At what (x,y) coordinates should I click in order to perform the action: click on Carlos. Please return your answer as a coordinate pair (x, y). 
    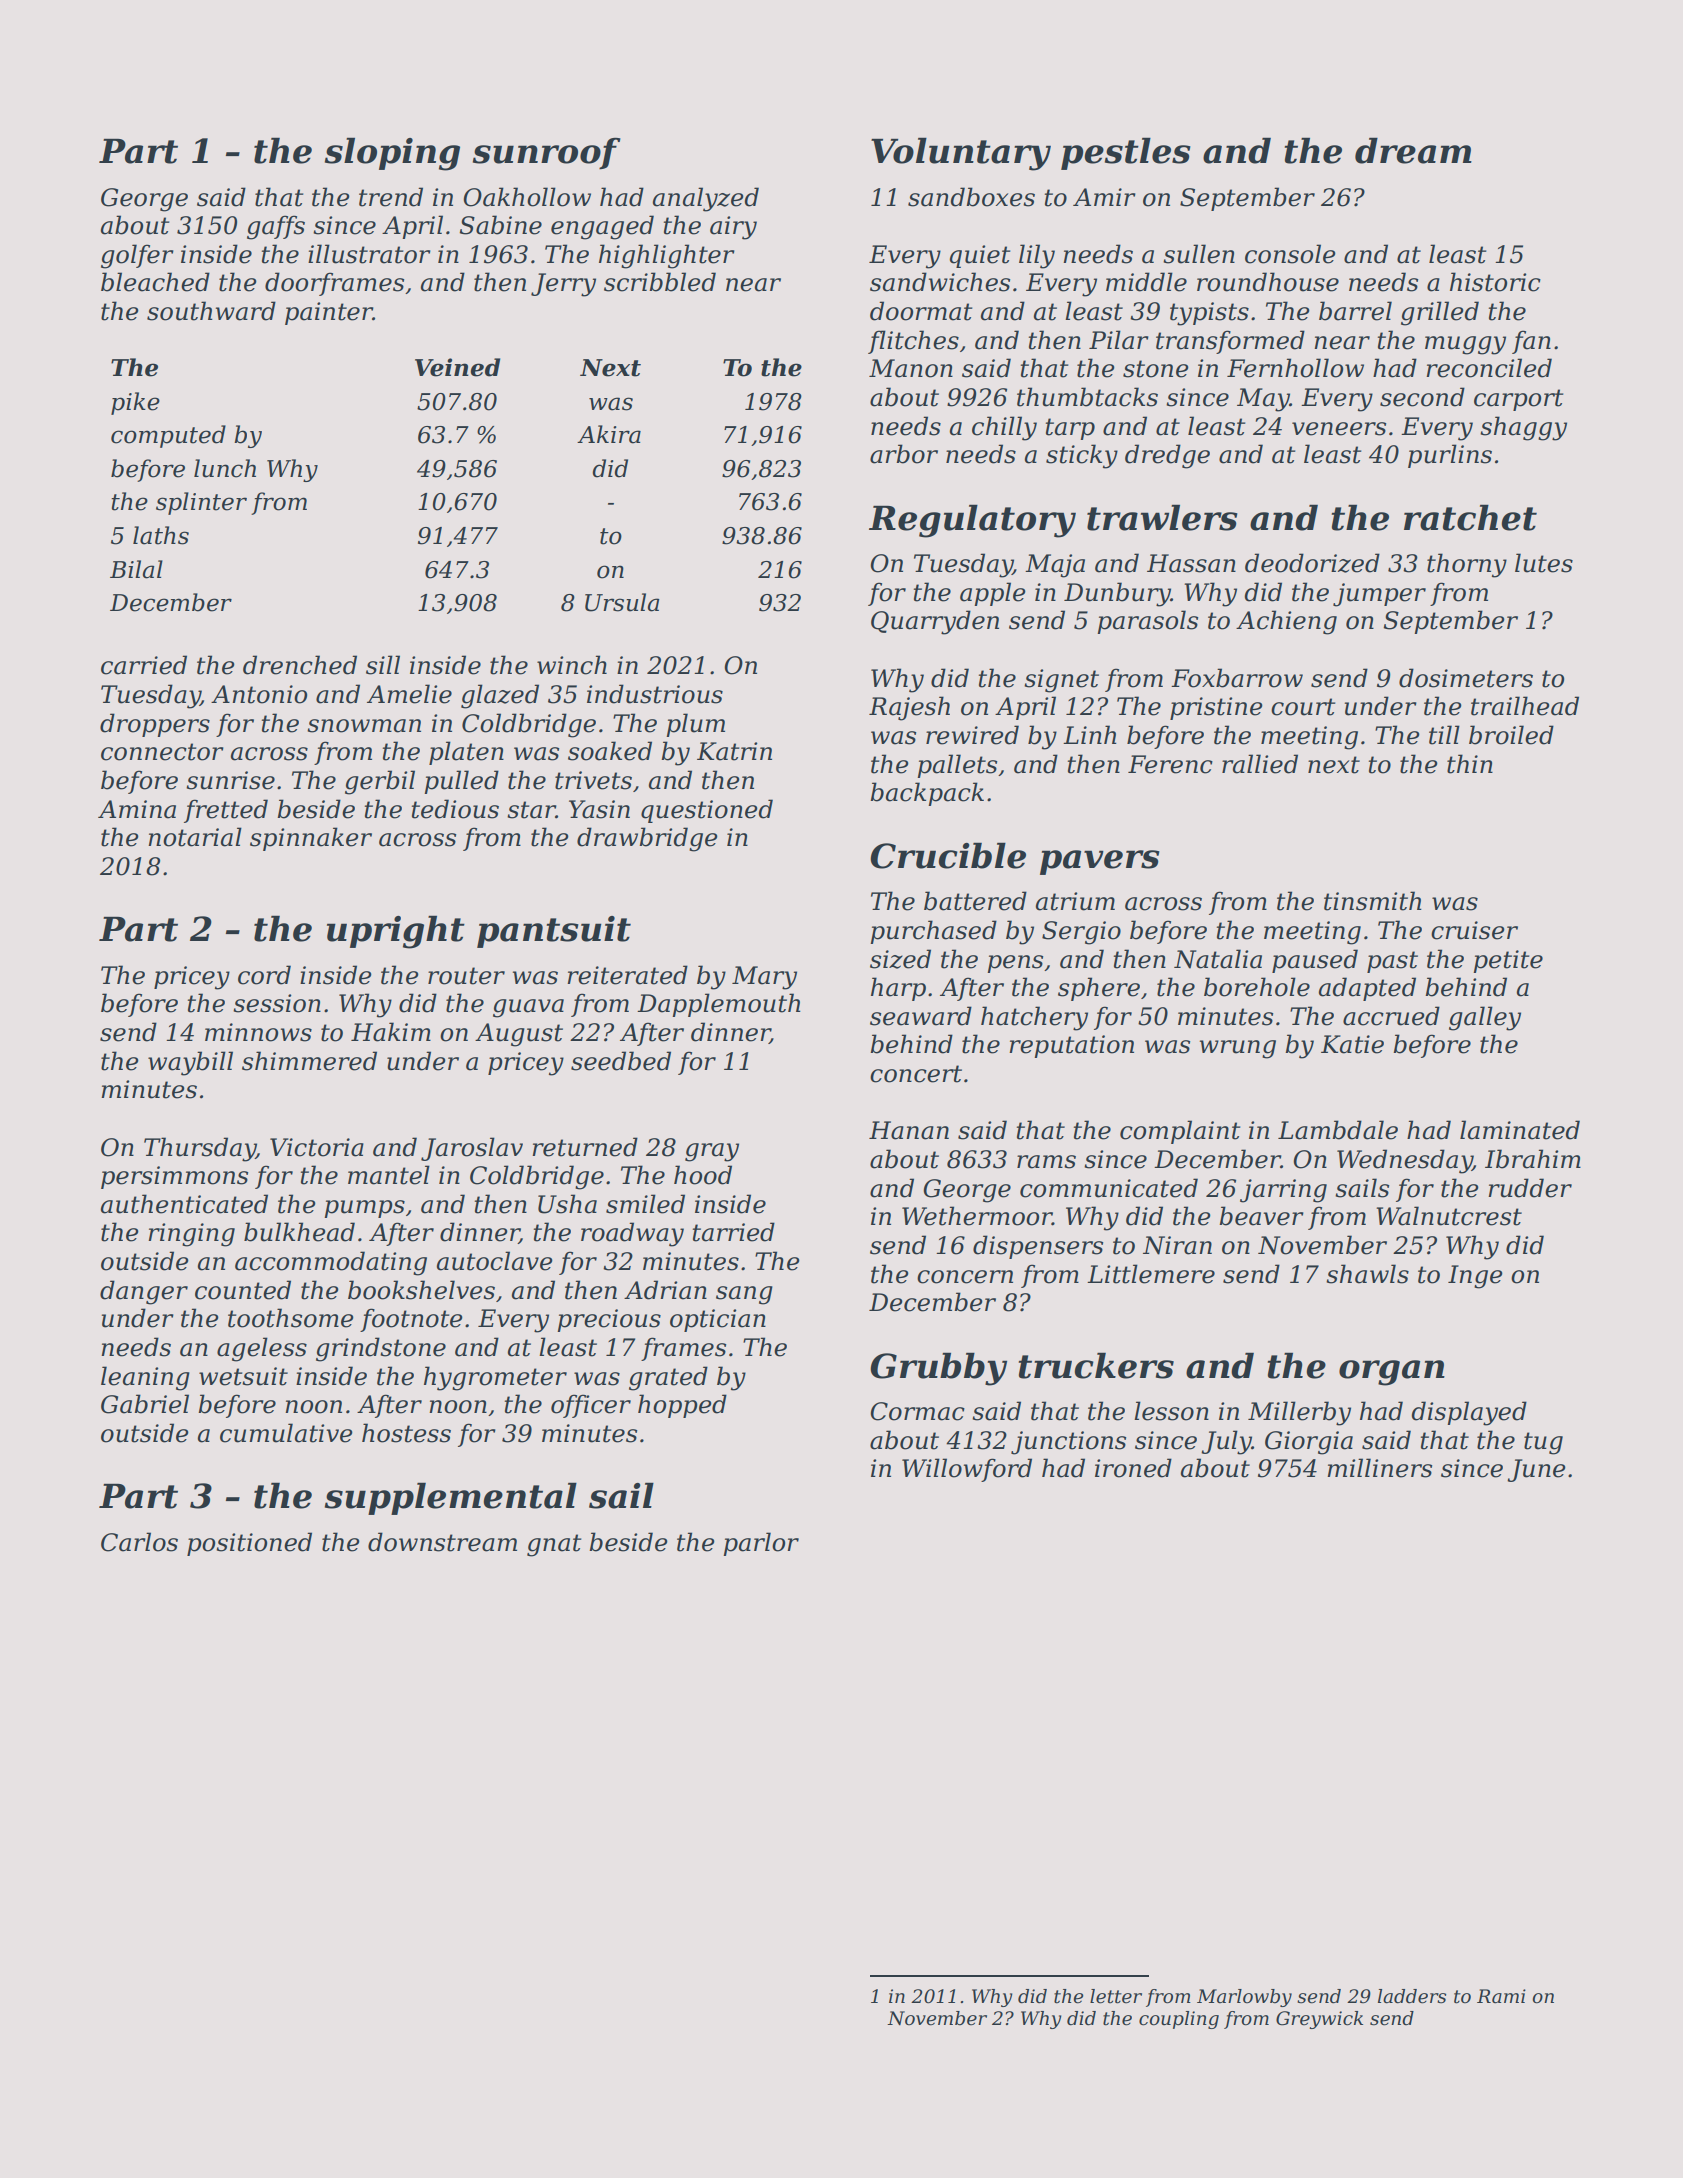
    Looking at the image, I should click on (139, 1542).
